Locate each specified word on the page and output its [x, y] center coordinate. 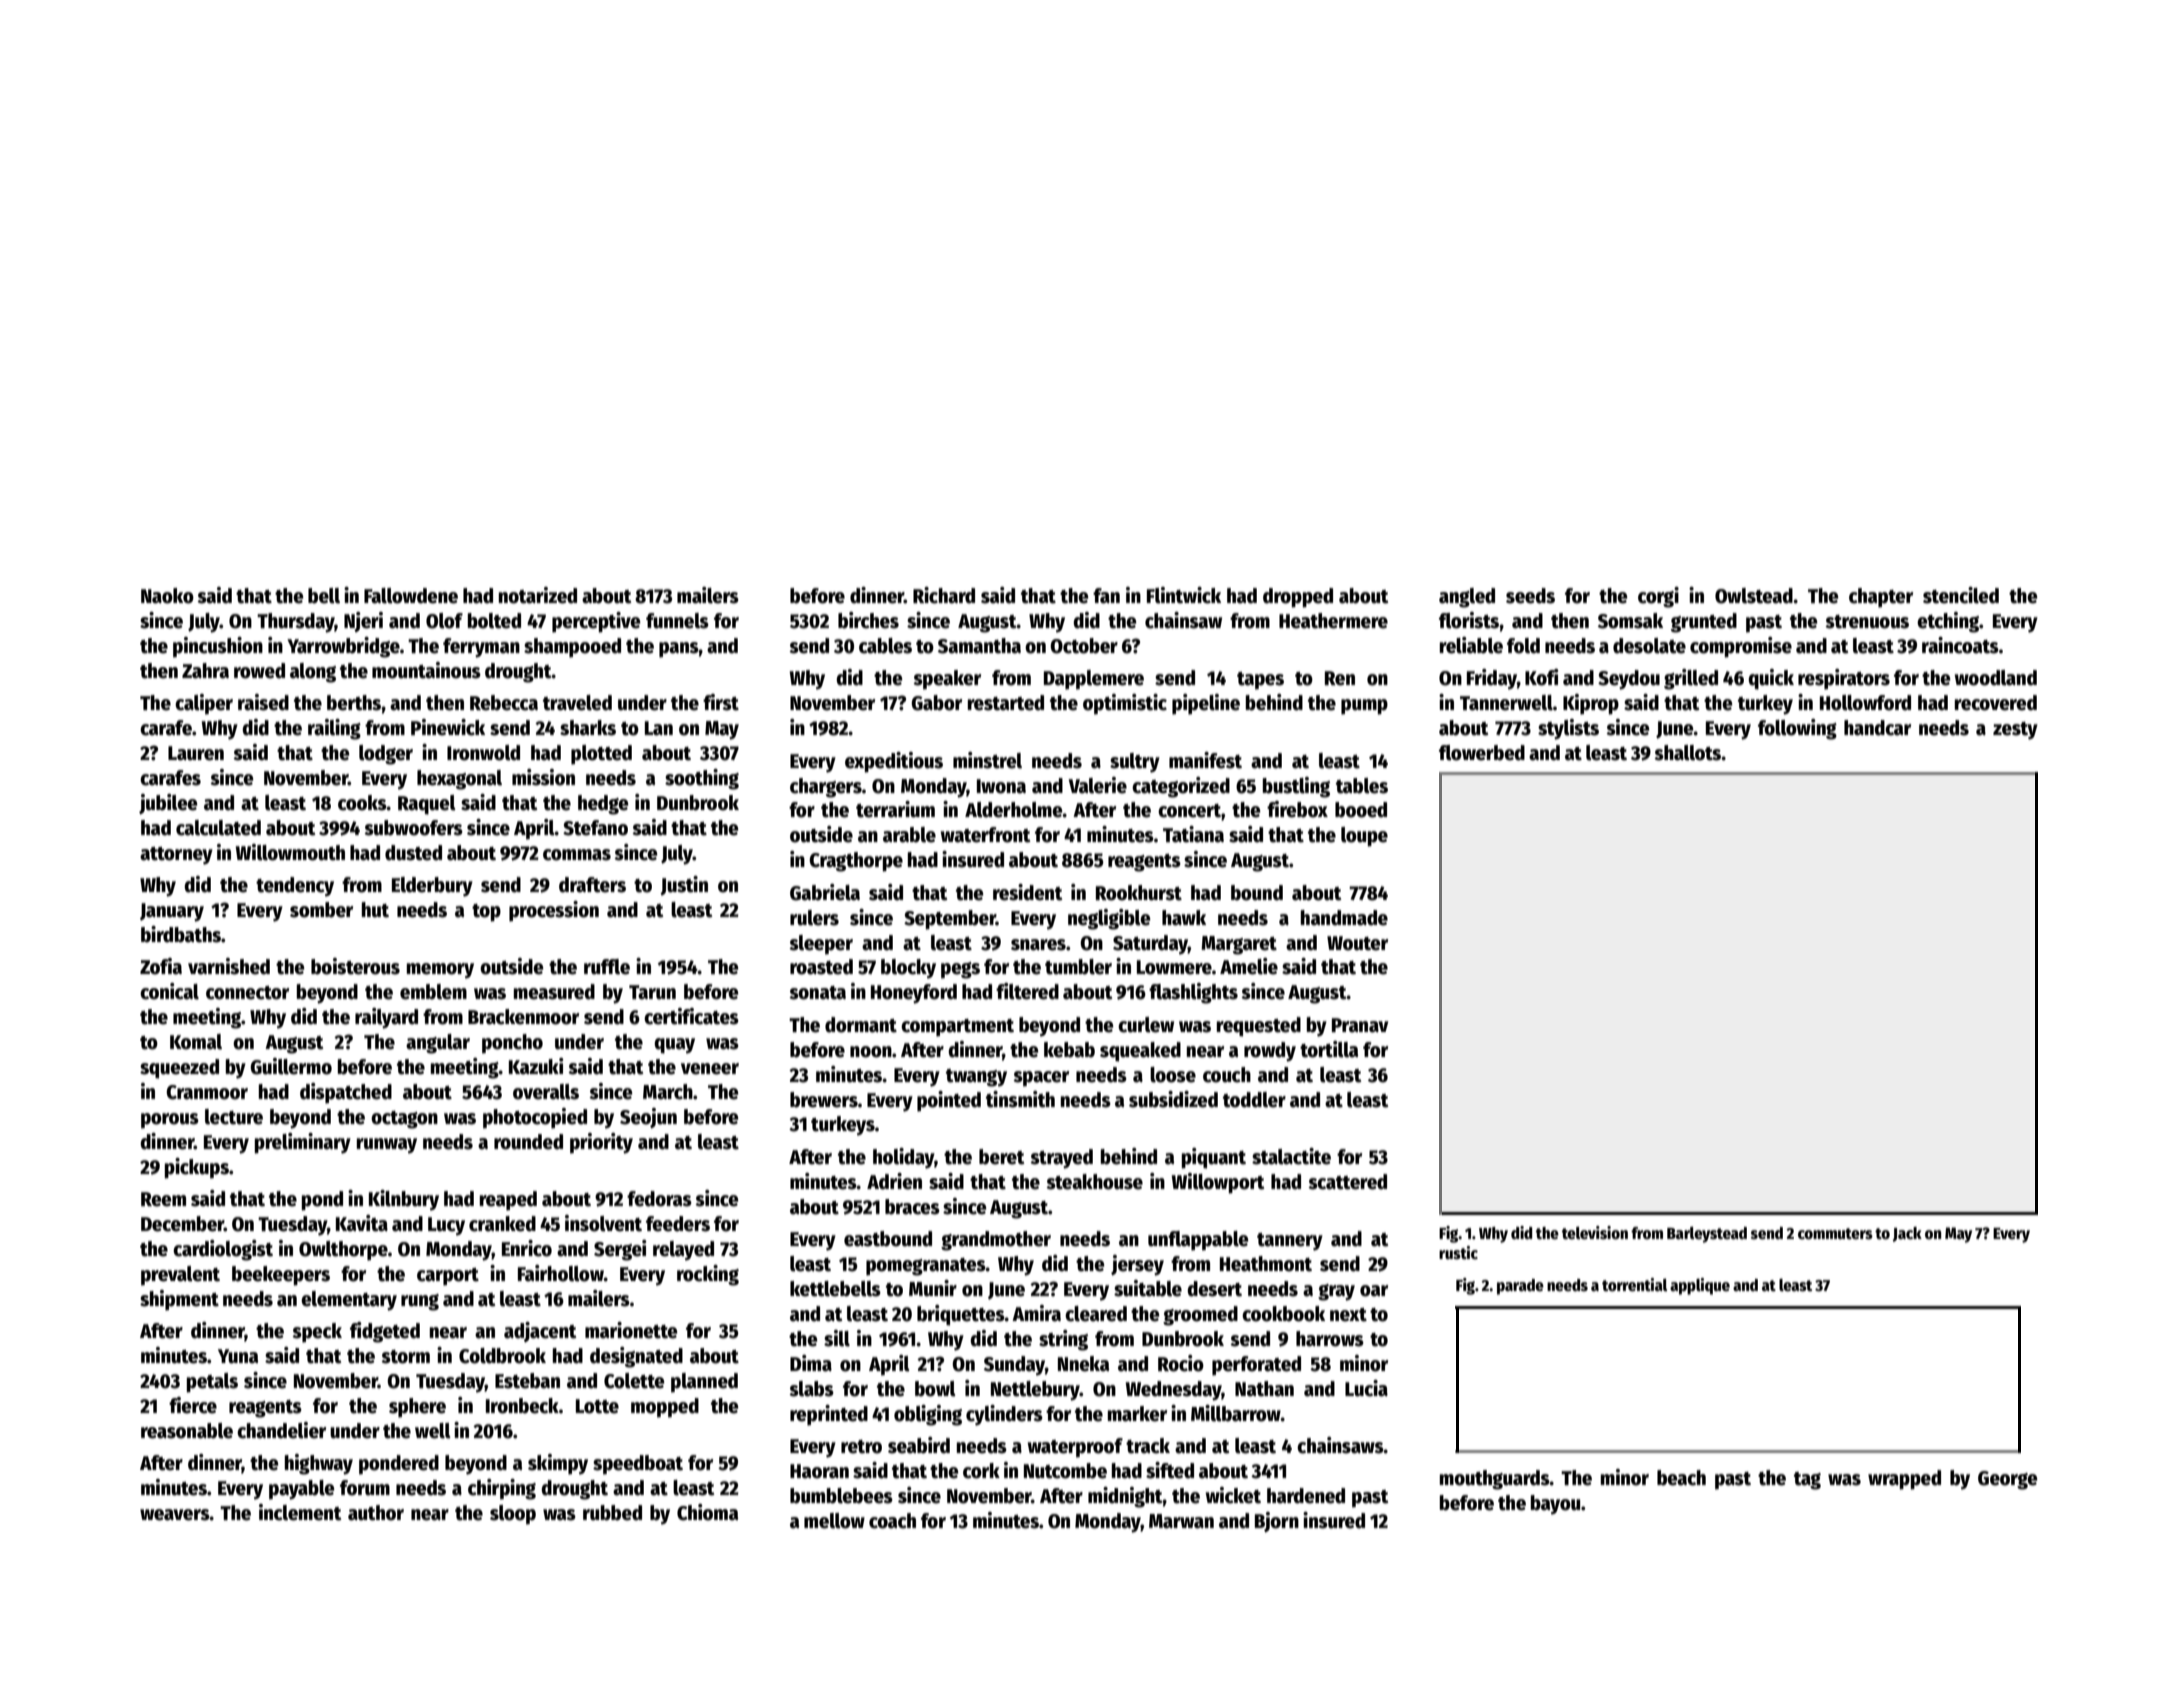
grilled [1691, 679]
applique [1700, 1286]
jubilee [168, 804]
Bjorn [1277, 1522]
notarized [538, 595]
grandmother [996, 1241]
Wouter [1357, 943]
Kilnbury [404, 1200]
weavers [175, 1515]
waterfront [986, 835]
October [1084, 646]
